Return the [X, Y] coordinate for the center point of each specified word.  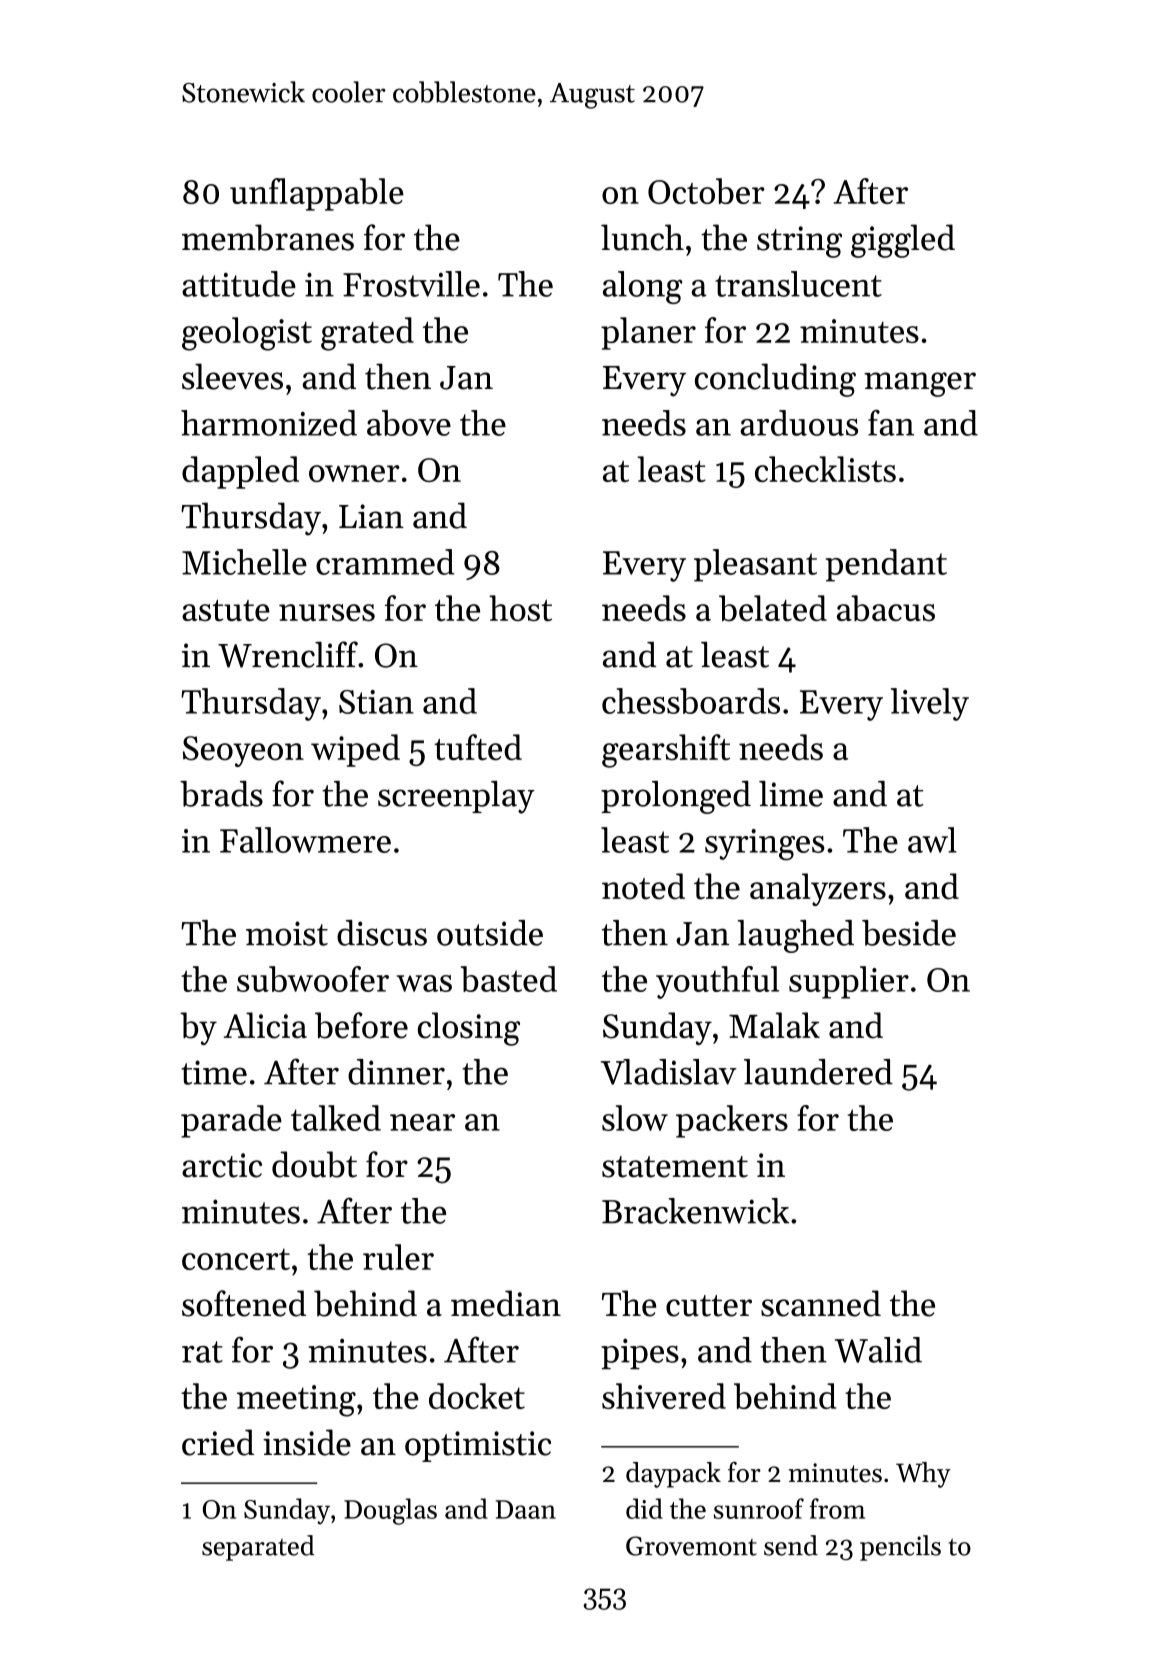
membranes [268, 237]
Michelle [244, 562]
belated [773, 608]
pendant [886, 565]
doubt [314, 1164]
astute [226, 610]
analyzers [818, 889]
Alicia [265, 1025]
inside [307, 1442]
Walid [878, 1350]
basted [509, 979]
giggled [903, 241]
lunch [642, 237]
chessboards [691, 701]
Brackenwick [695, 1211]
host [520, 608]
